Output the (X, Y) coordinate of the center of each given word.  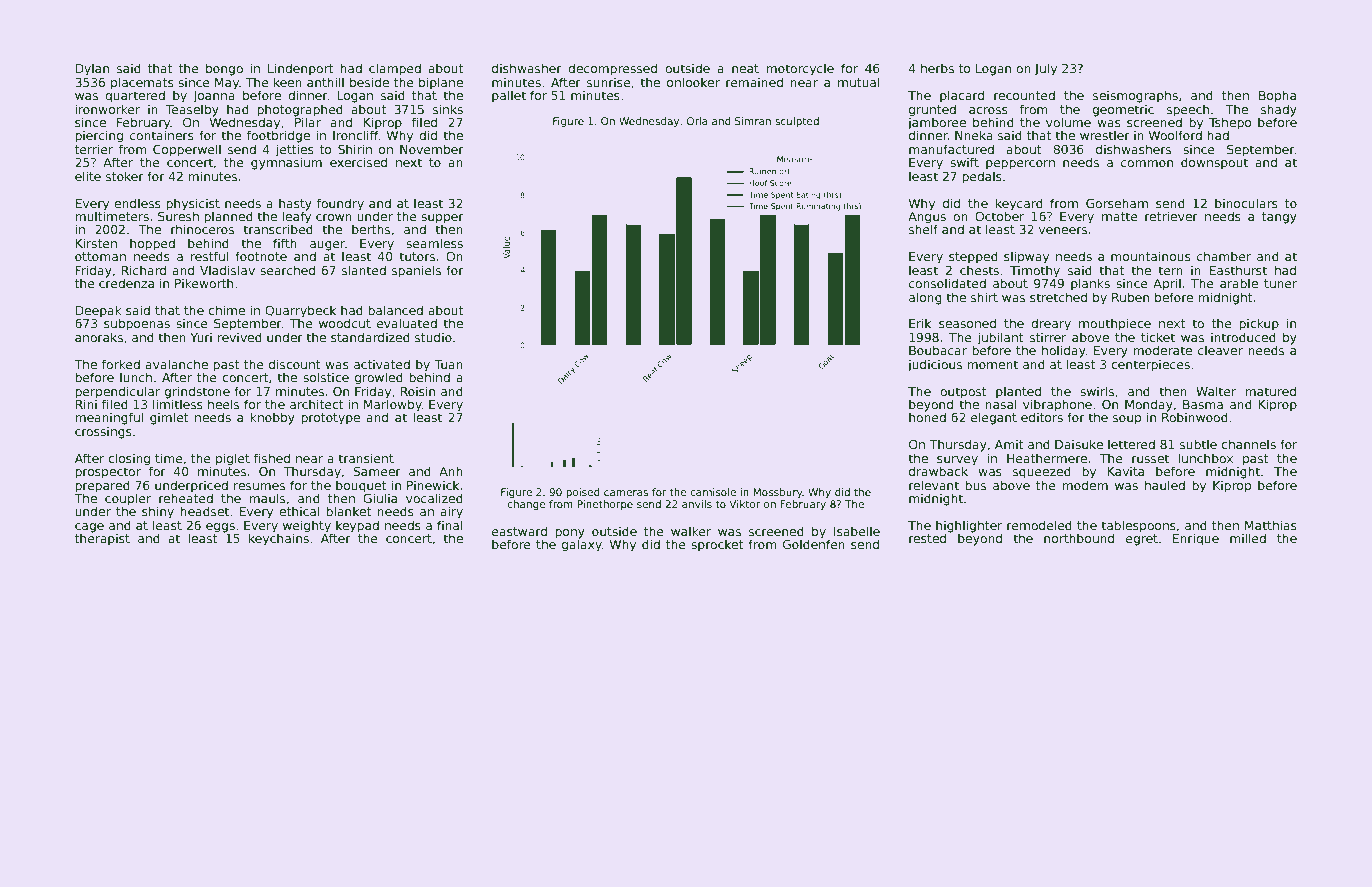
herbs (937, 68)
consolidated (947, 283)
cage (89, 528)
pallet (509, 96)
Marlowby (393, 405)
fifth (285, 243)
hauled (1165, 485)
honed (927, 417)
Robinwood (1195, 417)
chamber (1224, 256)
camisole (713, 492)
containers (162, 135)
